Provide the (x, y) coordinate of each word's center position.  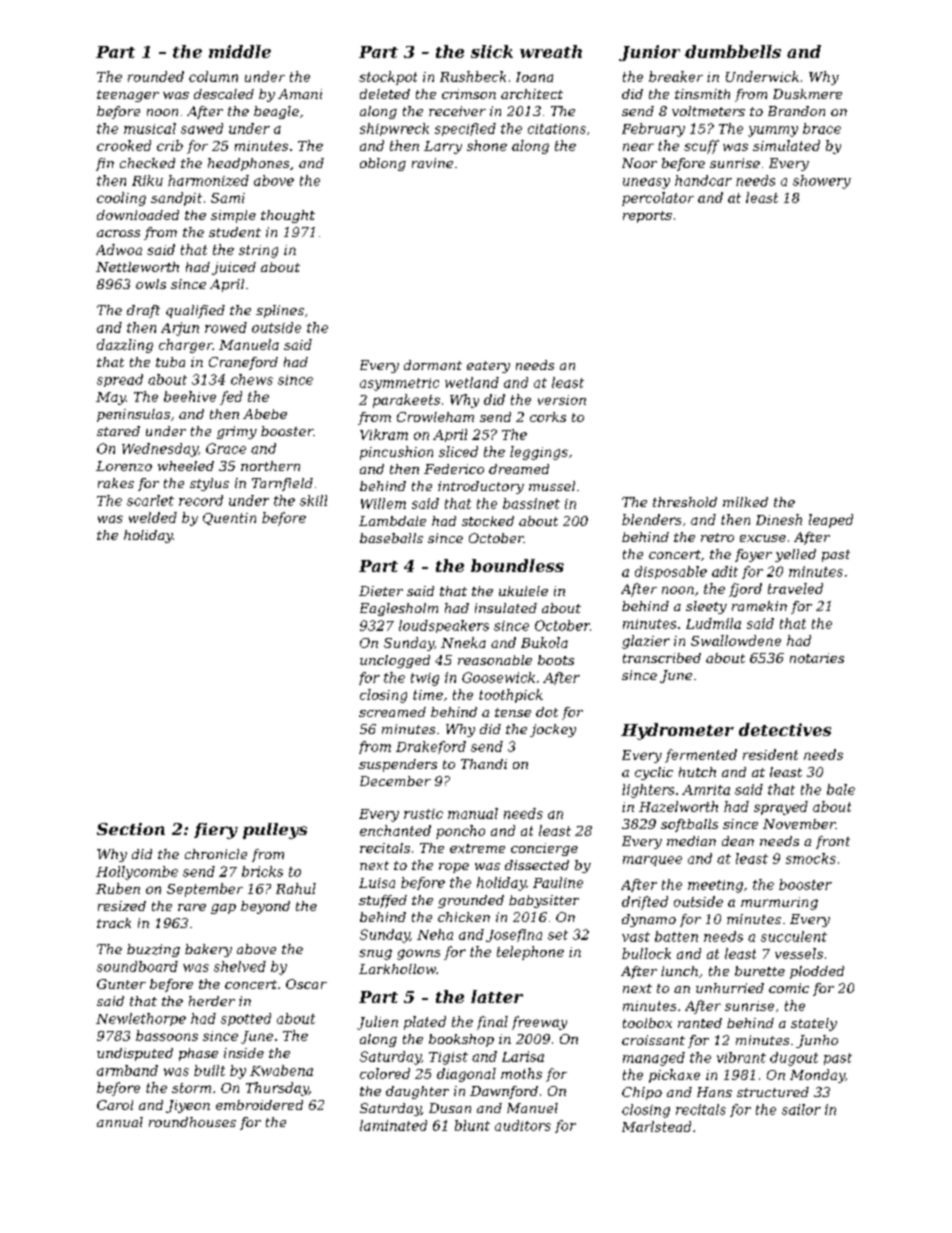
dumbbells (733, 51)
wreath (551, 51)
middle (240, 51)
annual (120, 1122)
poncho (460, 832)
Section (131, 829)
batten (676, 936)
